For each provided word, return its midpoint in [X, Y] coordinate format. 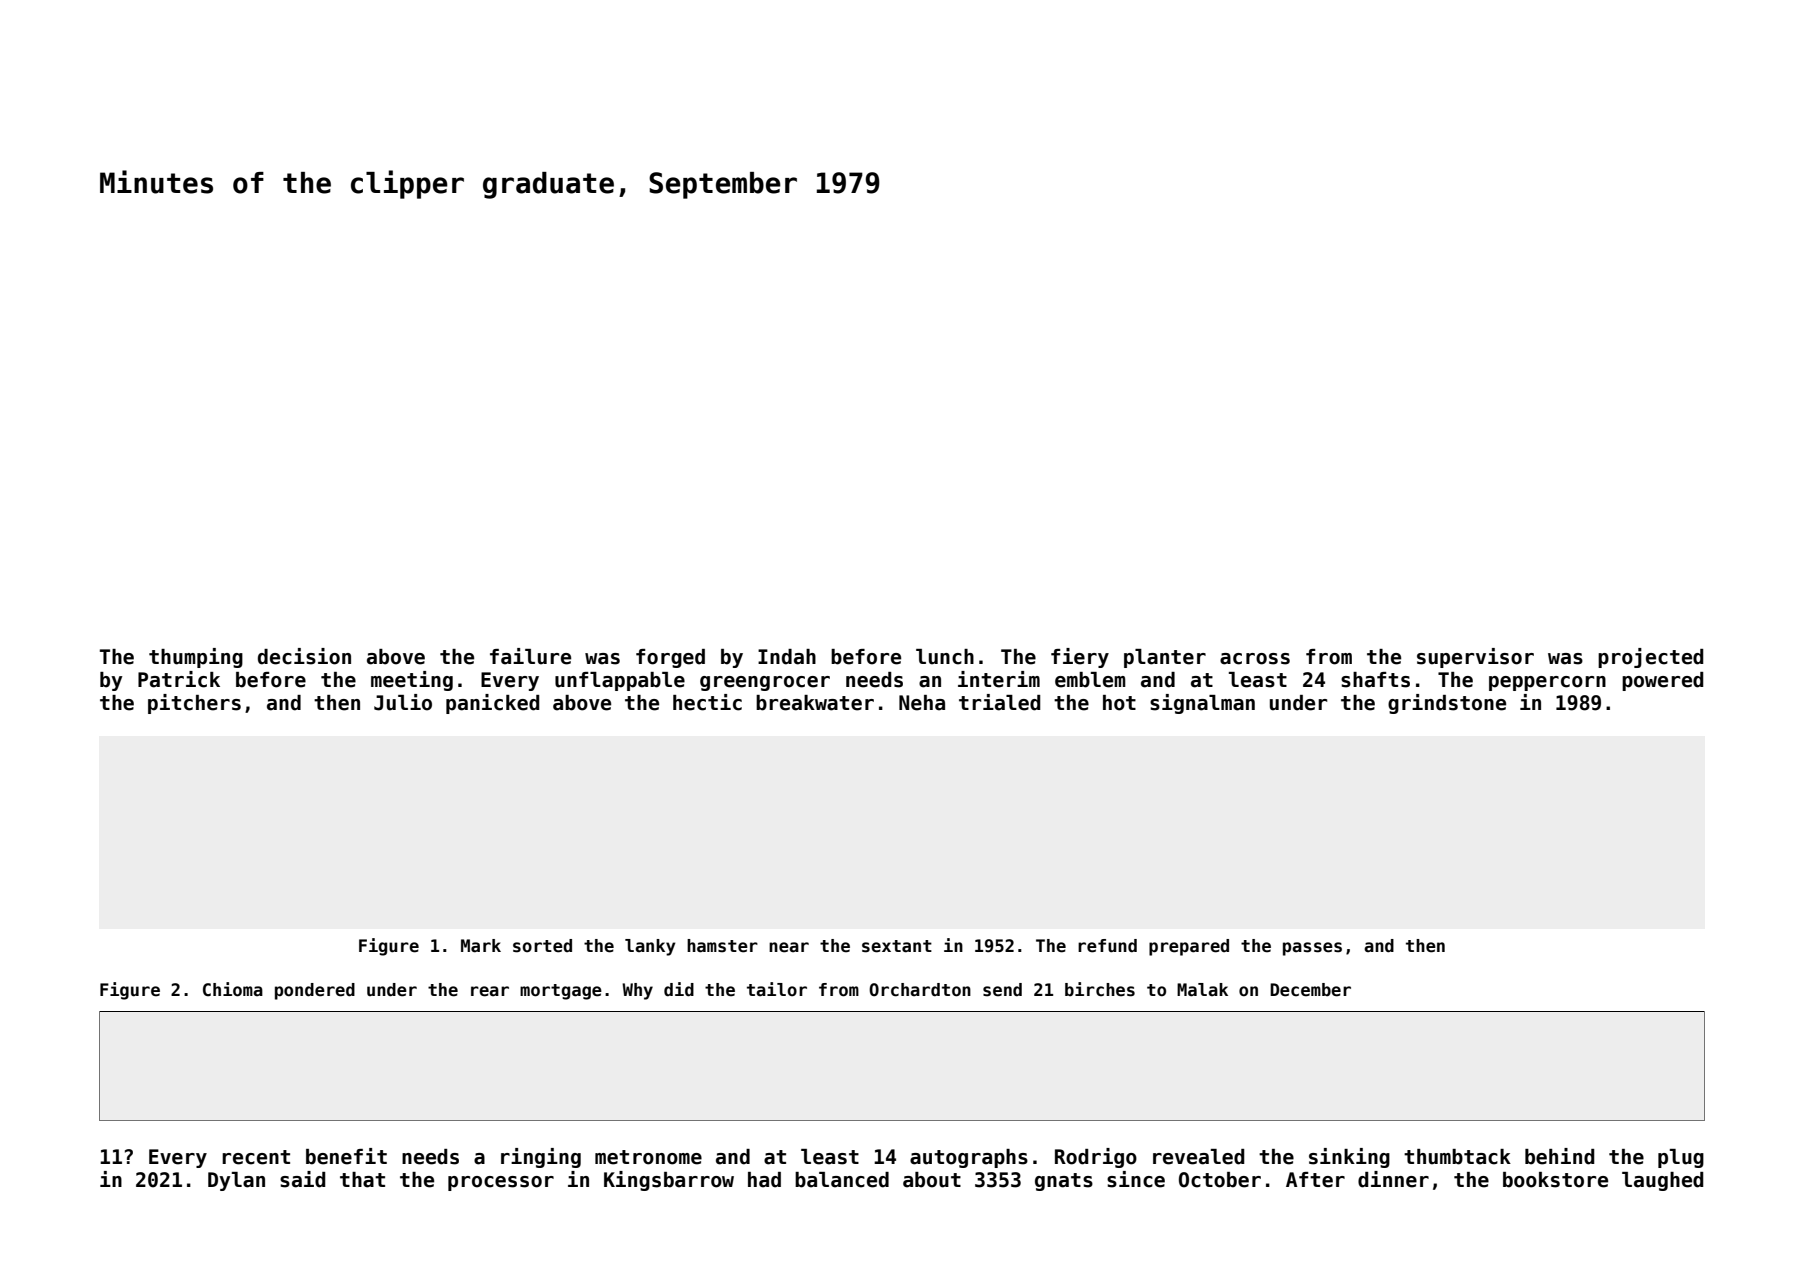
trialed [1000, 702]
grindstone [1447, 704]
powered [1663, 681]
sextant [897, 946]
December [1310, 990]
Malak [1202, 990]
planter [1165, 658]
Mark [481, 946]
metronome [648, 1157]
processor [501, 1183]
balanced [842, 1180]
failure [530, 656]
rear [490, 991]
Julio [403, 702]
